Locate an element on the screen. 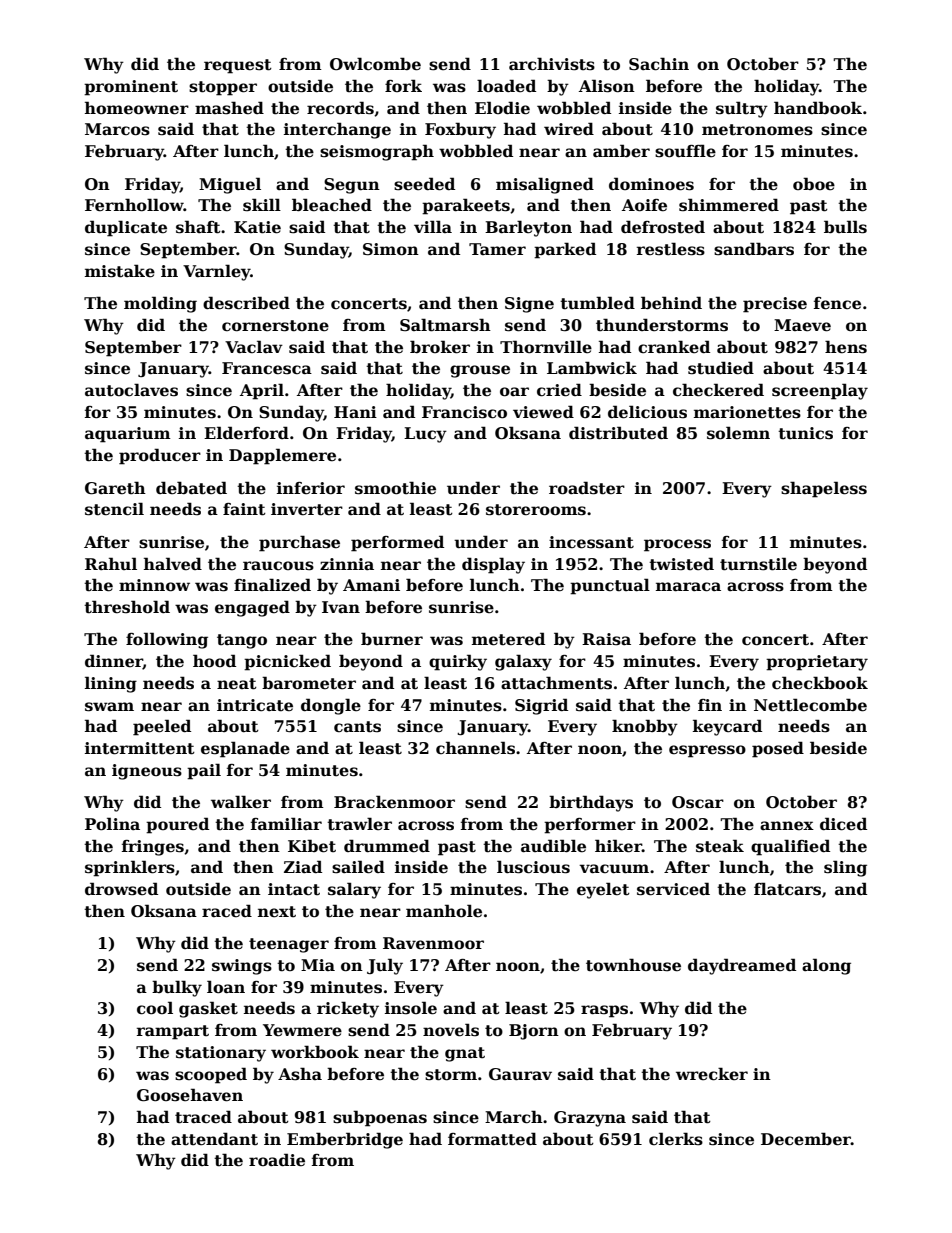 The width and height of the screenshot is (952, 1233). December is located at coordinates (806, 1139).
